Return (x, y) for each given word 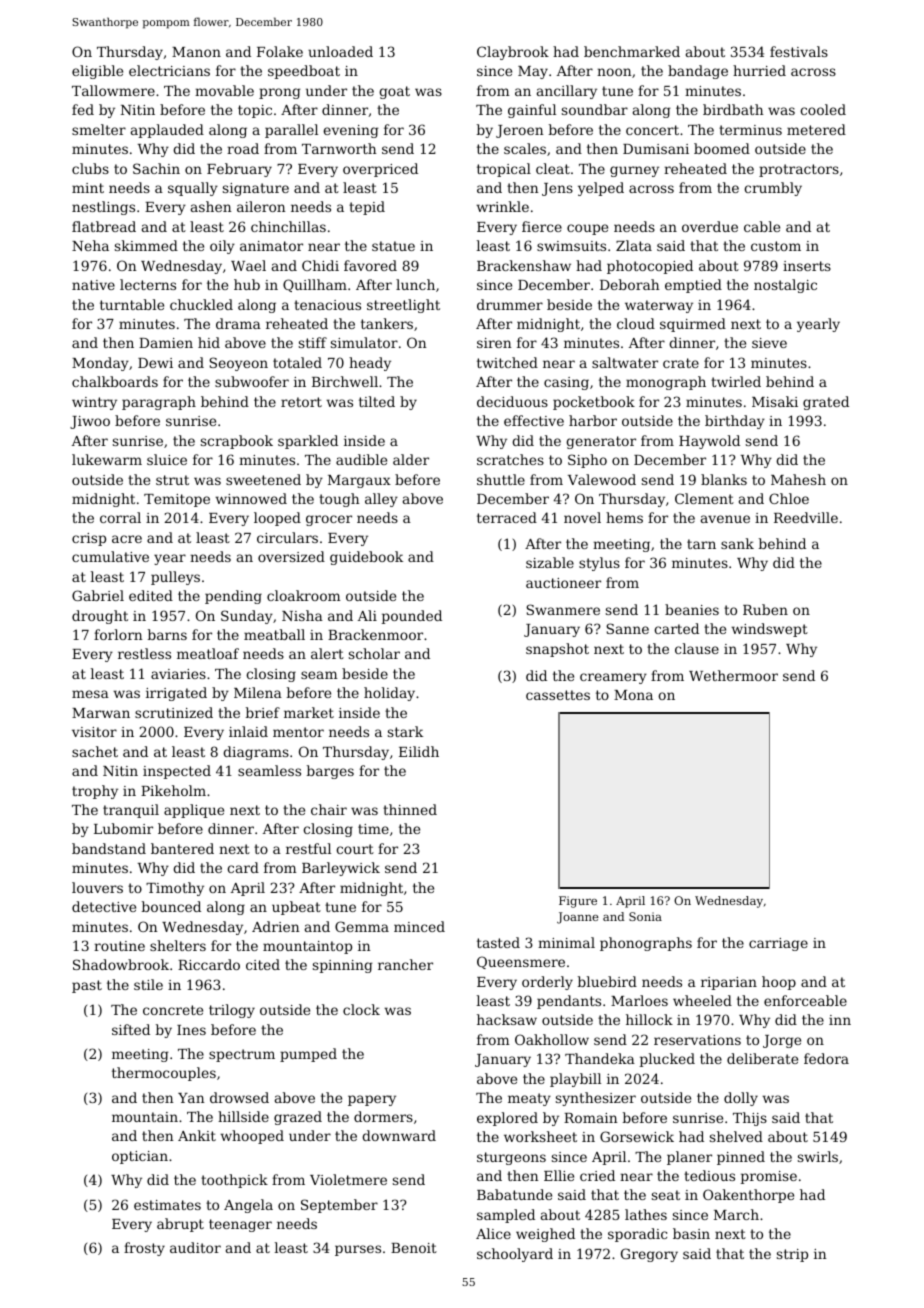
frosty (144, 1249)
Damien (166, 343)
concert (652, 130)
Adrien (276, 926)
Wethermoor (733, 675)
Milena (258, 692)
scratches (510, 459)
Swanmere (563, 609)
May (533, 72)
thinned (410, 809)
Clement (704, 498)
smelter (99, 129)
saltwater (625, 362)
